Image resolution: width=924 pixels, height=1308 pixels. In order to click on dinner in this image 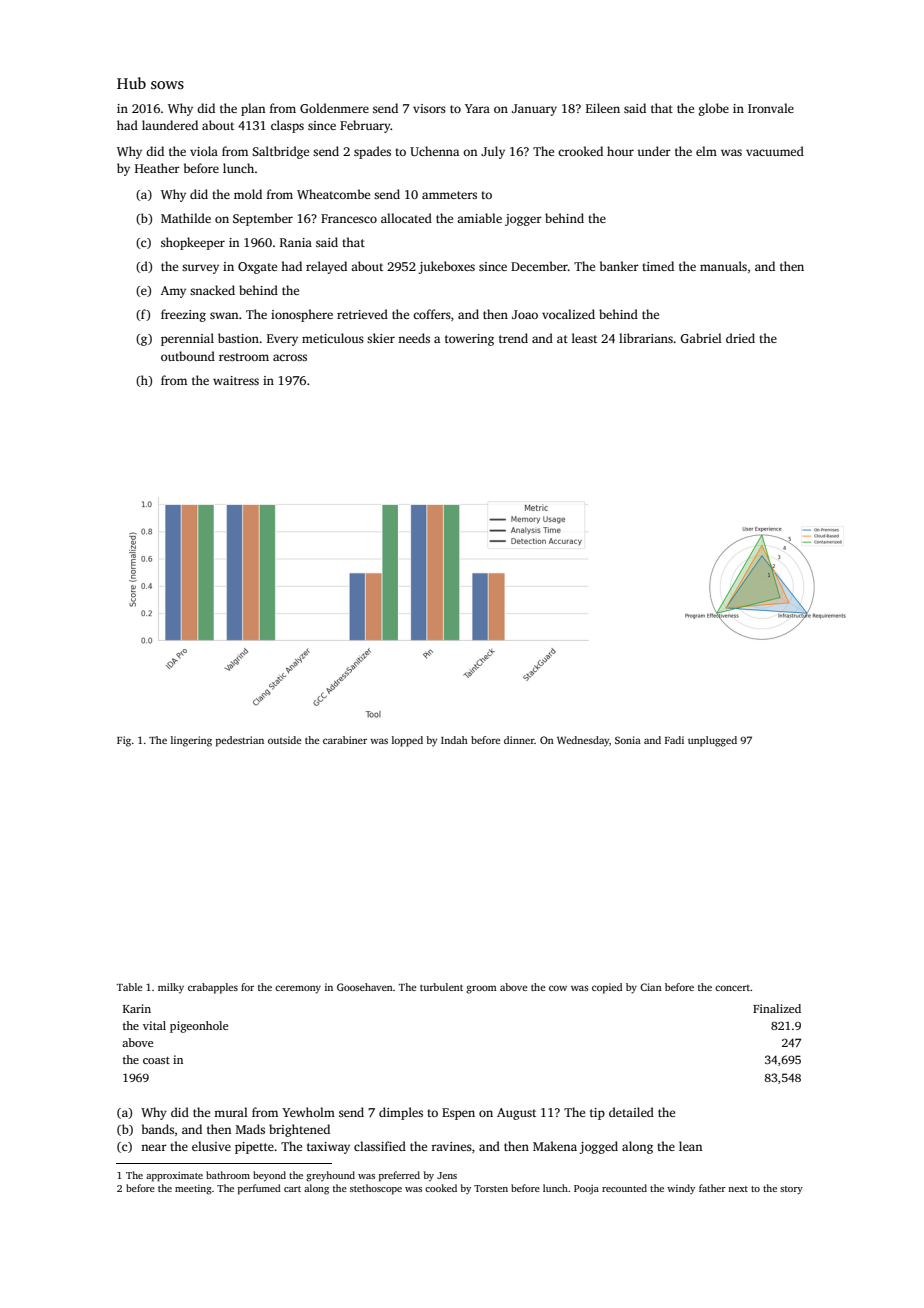, I will do `click(519, 740)`.
